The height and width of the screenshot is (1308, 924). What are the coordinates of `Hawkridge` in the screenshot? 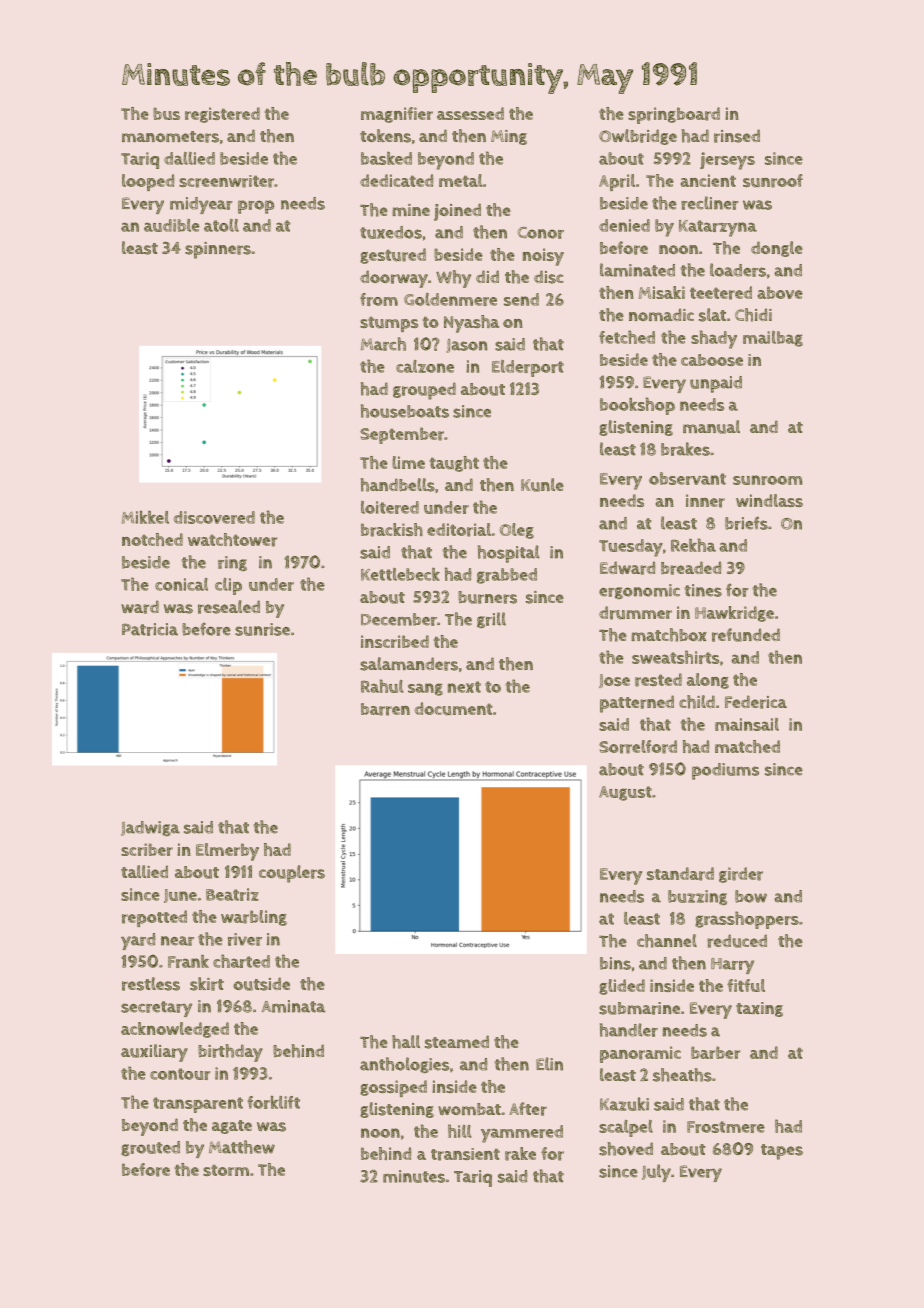 It's located at (734, 614).
